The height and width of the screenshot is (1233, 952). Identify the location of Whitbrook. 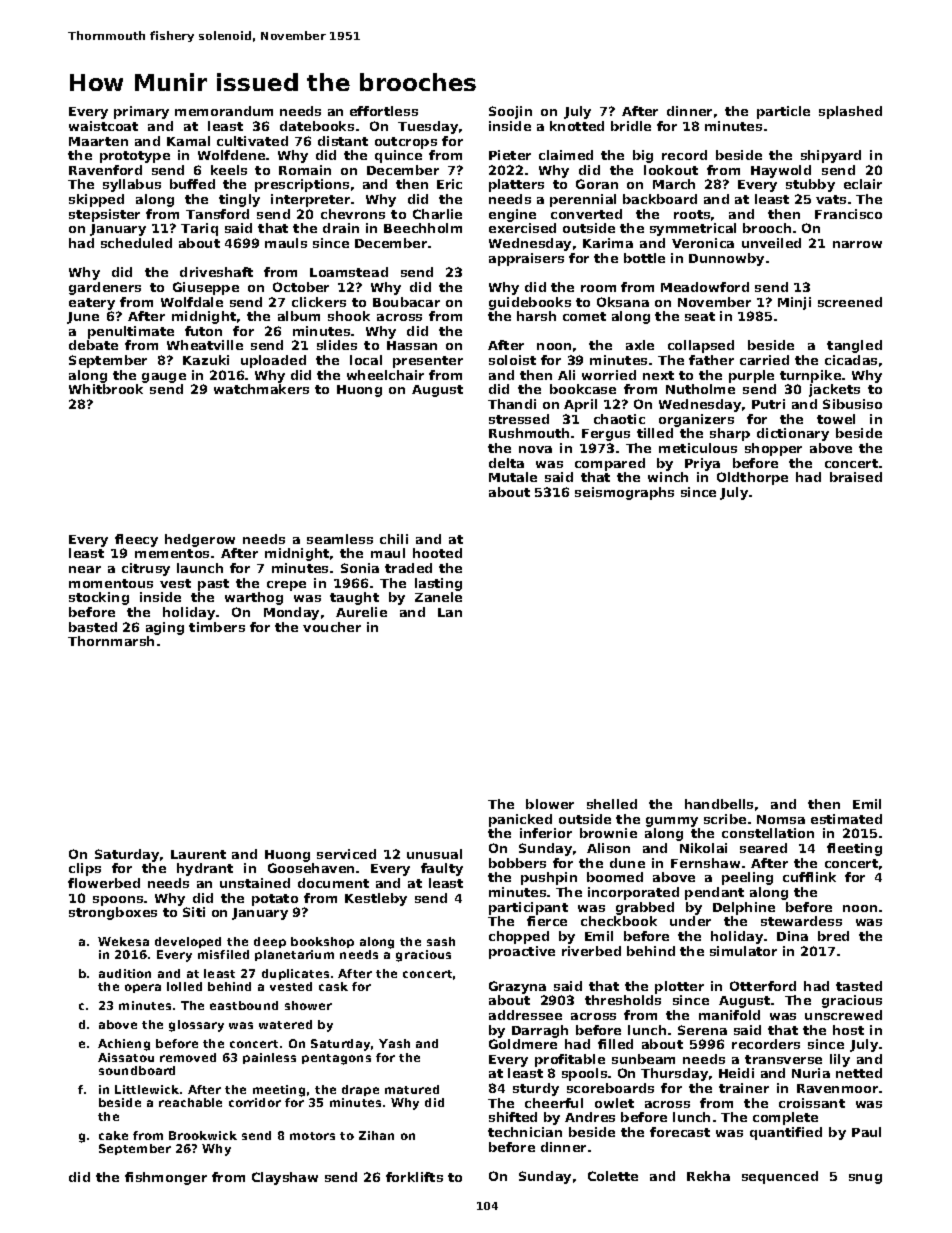
(106, 389).
